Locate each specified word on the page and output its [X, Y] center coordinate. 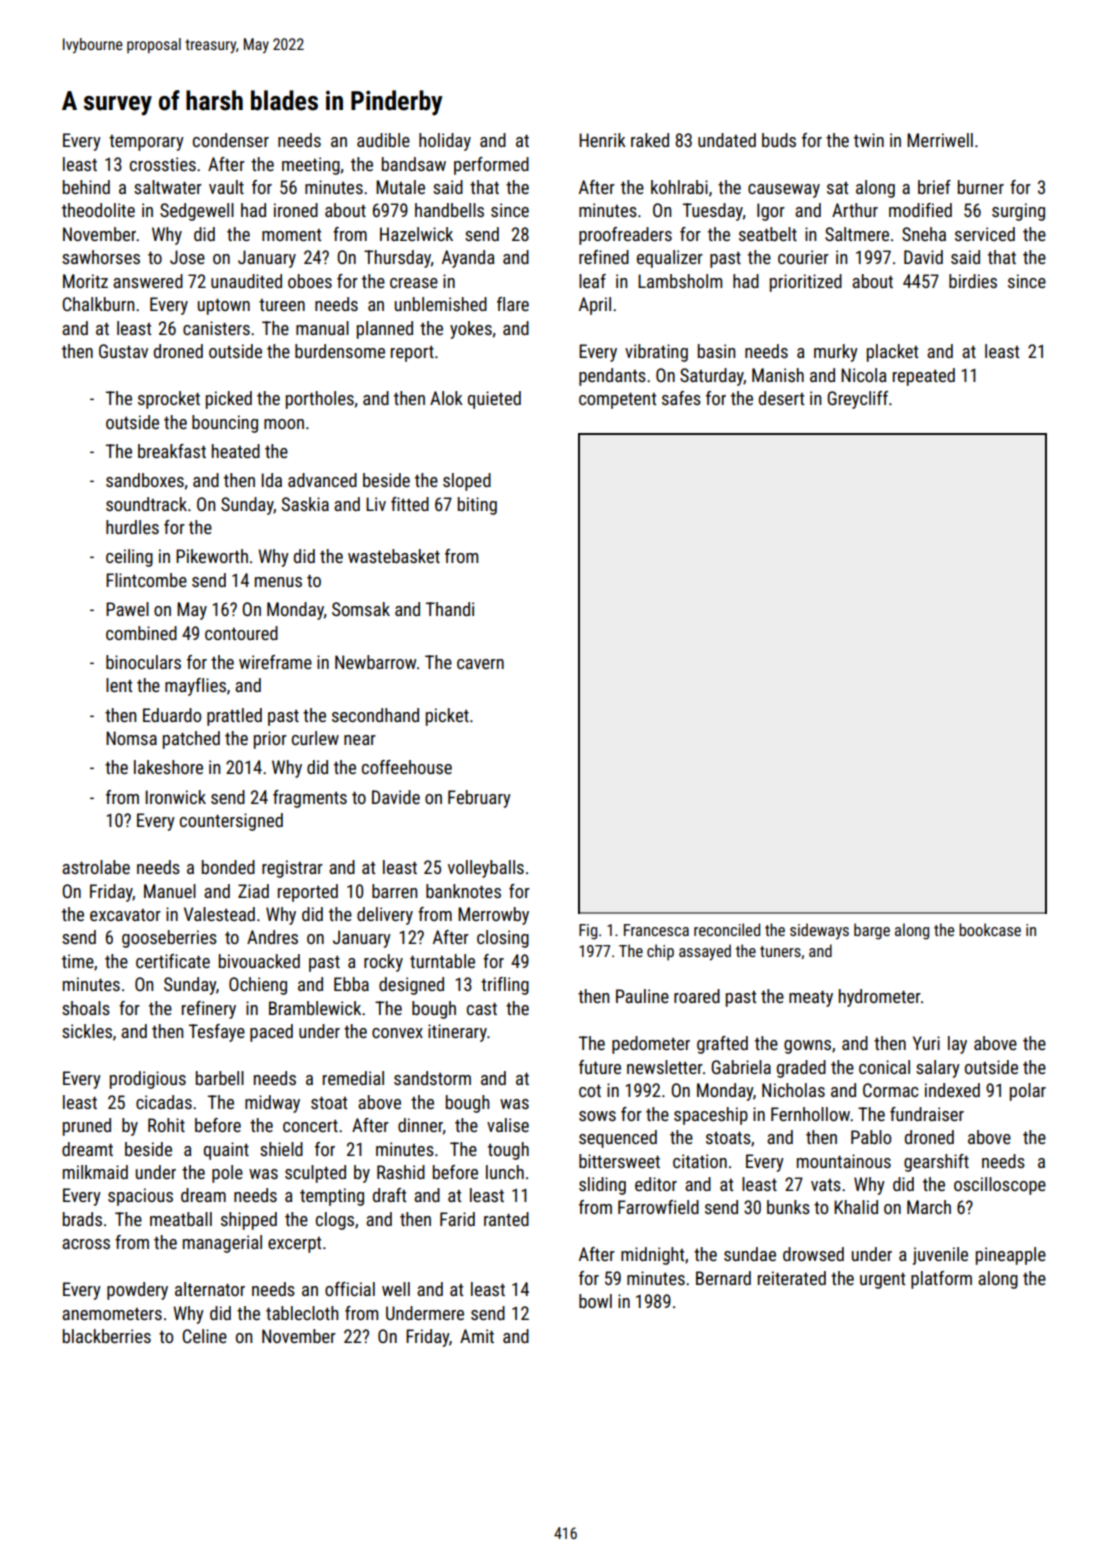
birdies [973, 281]
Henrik [602, 140]
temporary [146, 143]
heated [236, 451]
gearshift [936, 1163]
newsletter [665, 1067]
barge [872, 931]
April [595, 306]
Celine [204, 1336]
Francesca [656, 930]
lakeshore [168, 767]
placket [892, 353]
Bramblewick [315, 1008]
